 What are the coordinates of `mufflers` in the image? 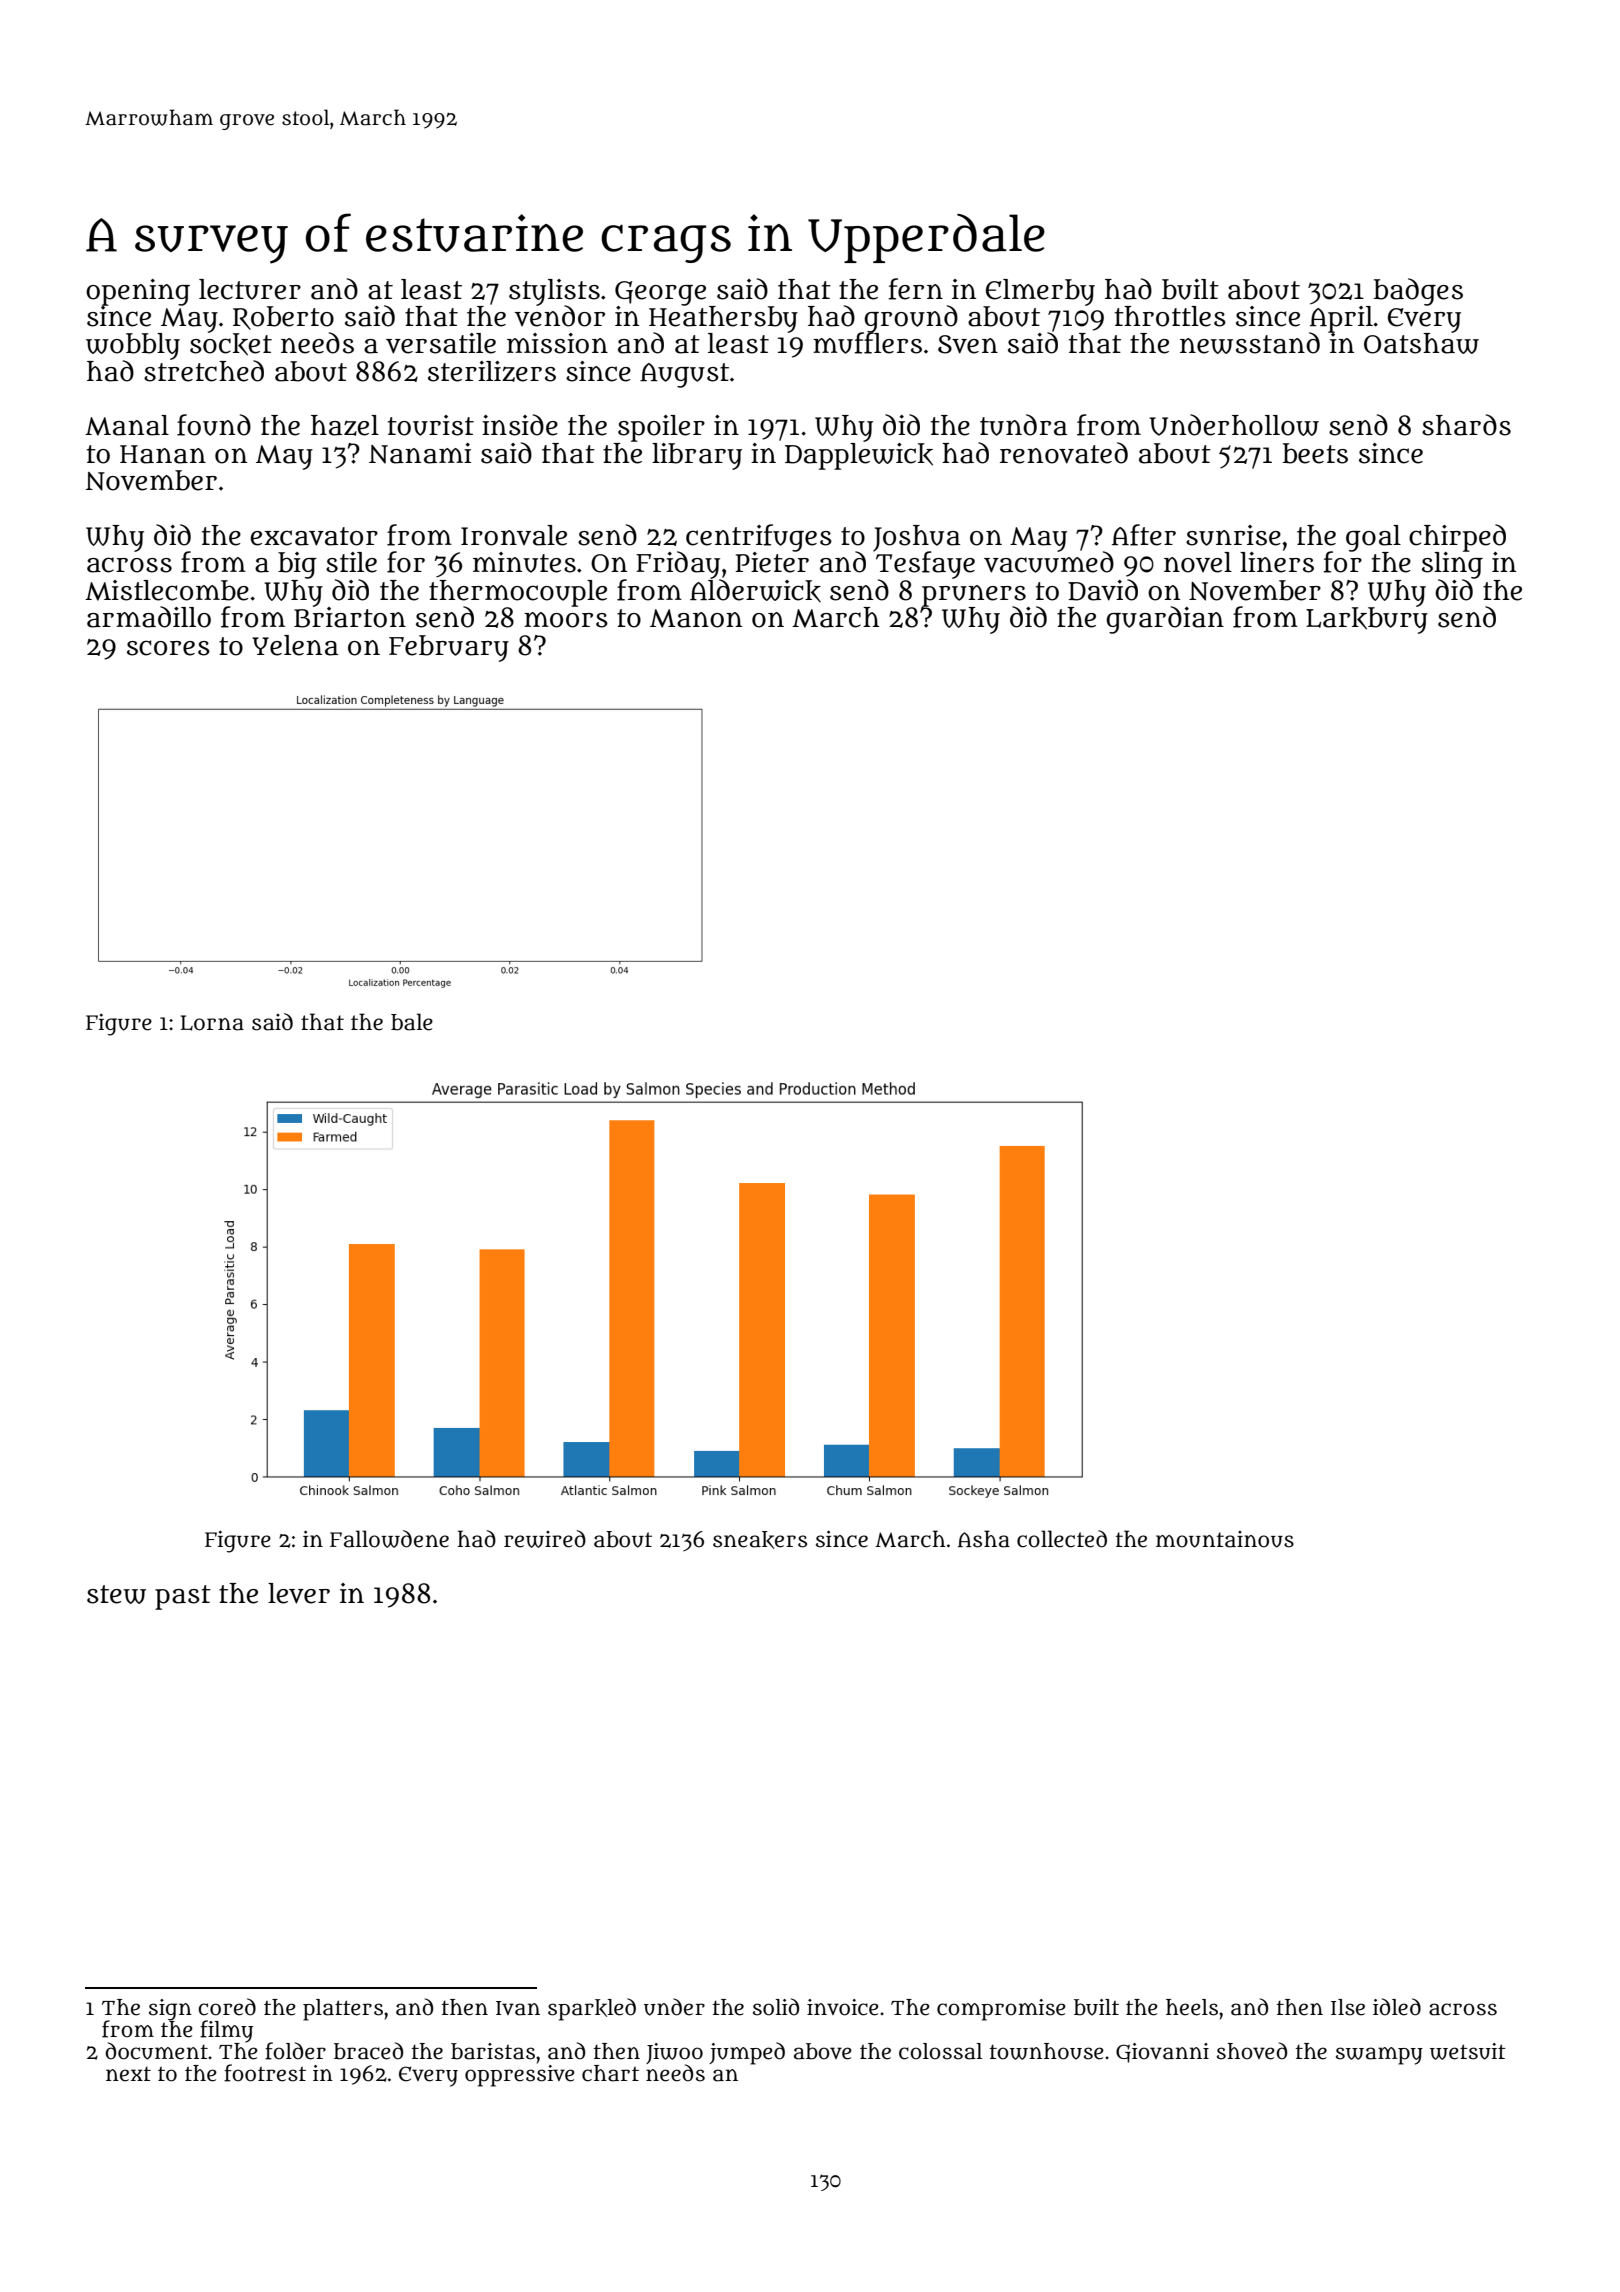 It's located at (867, 343).
